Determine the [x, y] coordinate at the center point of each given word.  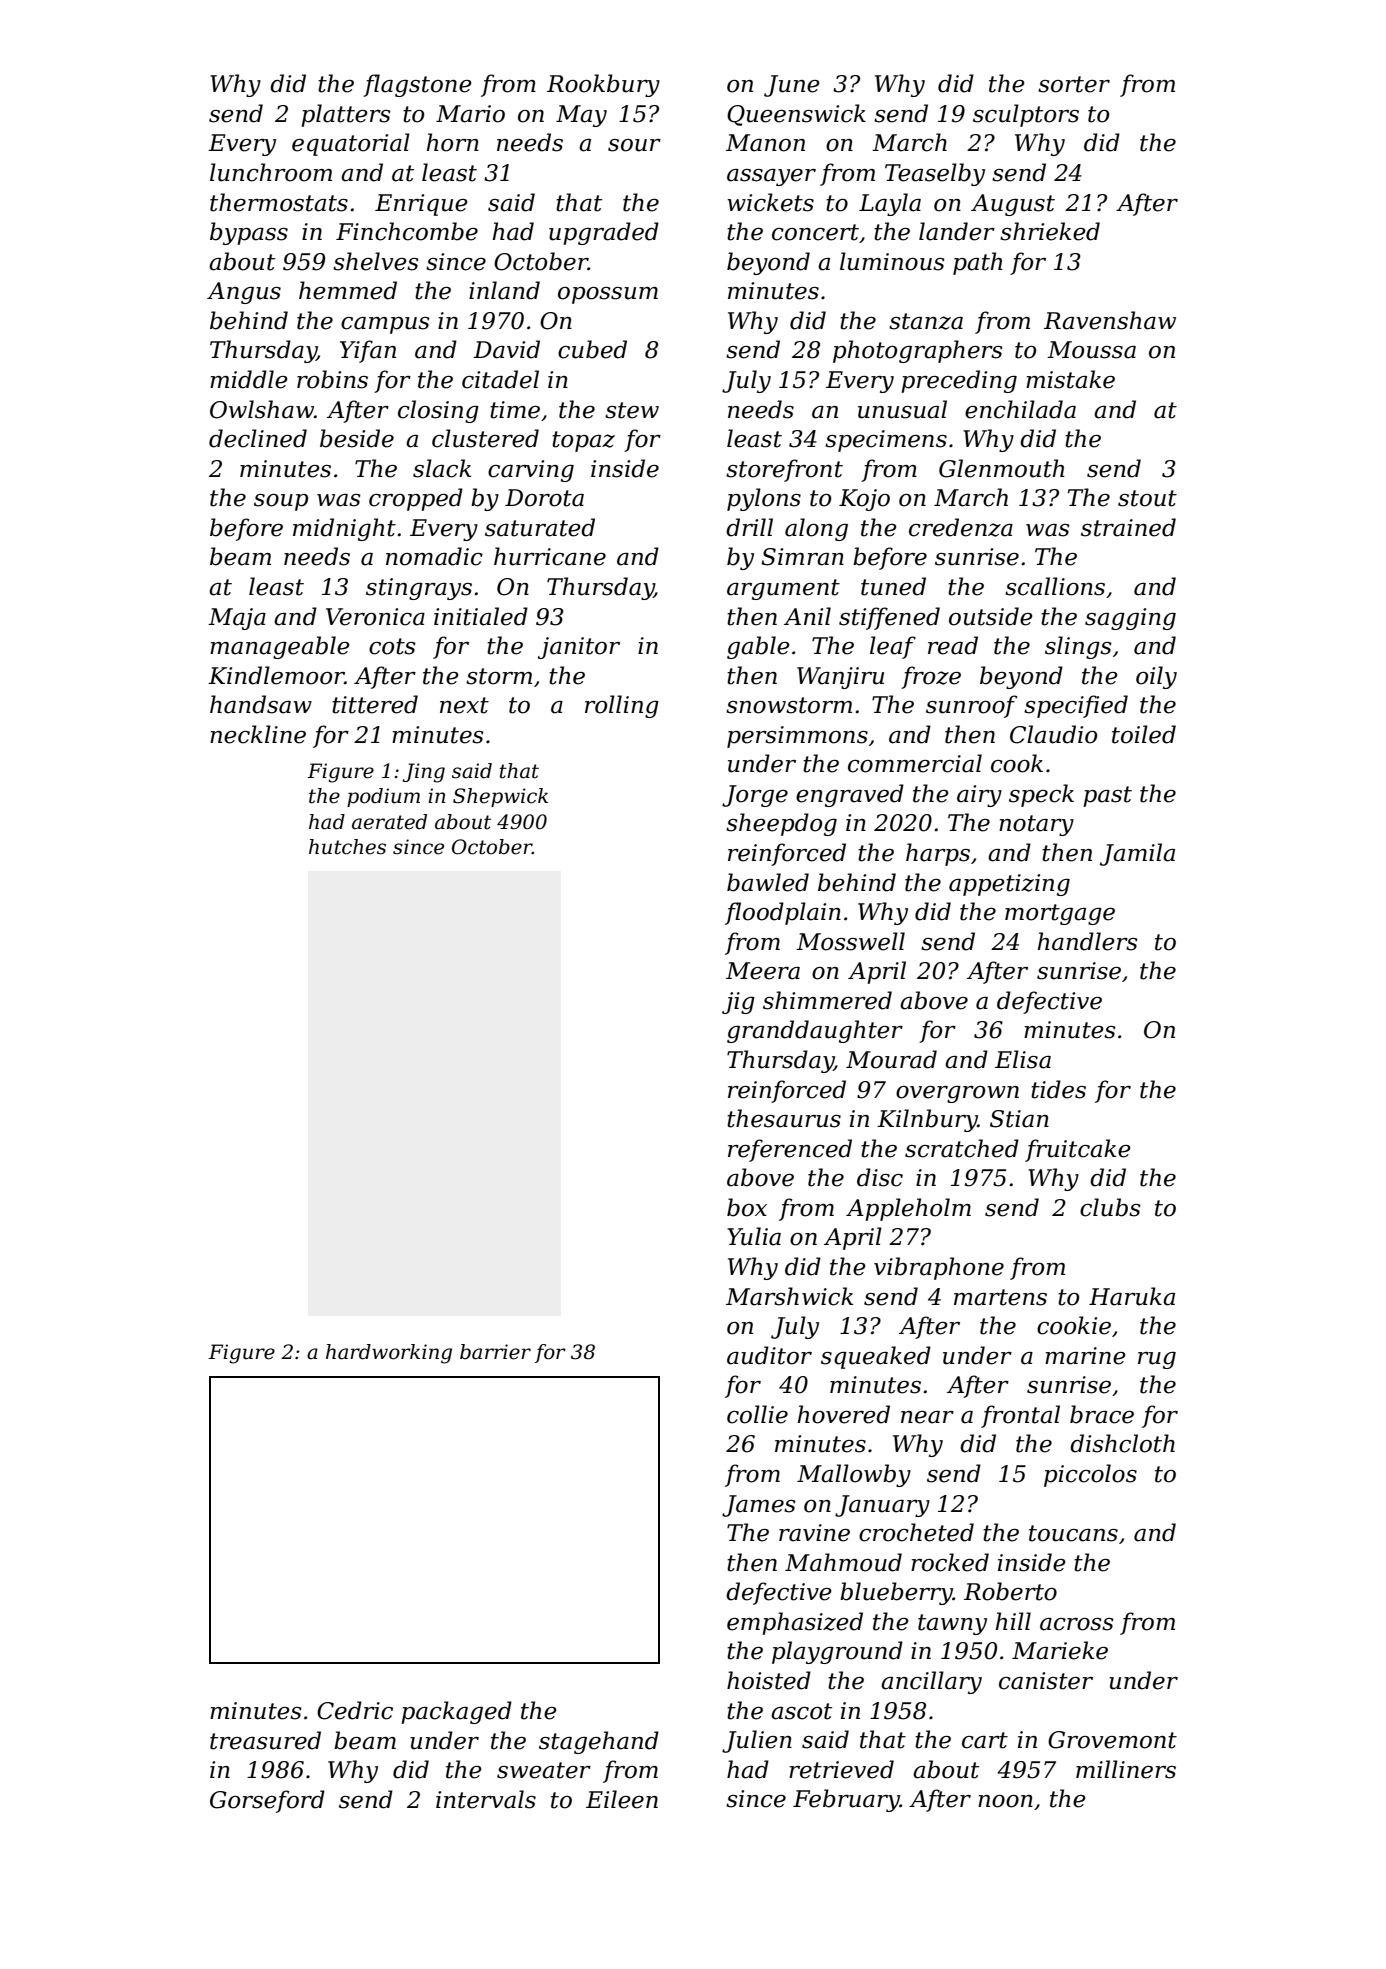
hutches [347, 847]
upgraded [604, 233]
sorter [1074, 84]
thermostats [279, 202]
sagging [1130, 619]
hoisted [769, 1680]
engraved [850, 795]
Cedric [355, 1710]
